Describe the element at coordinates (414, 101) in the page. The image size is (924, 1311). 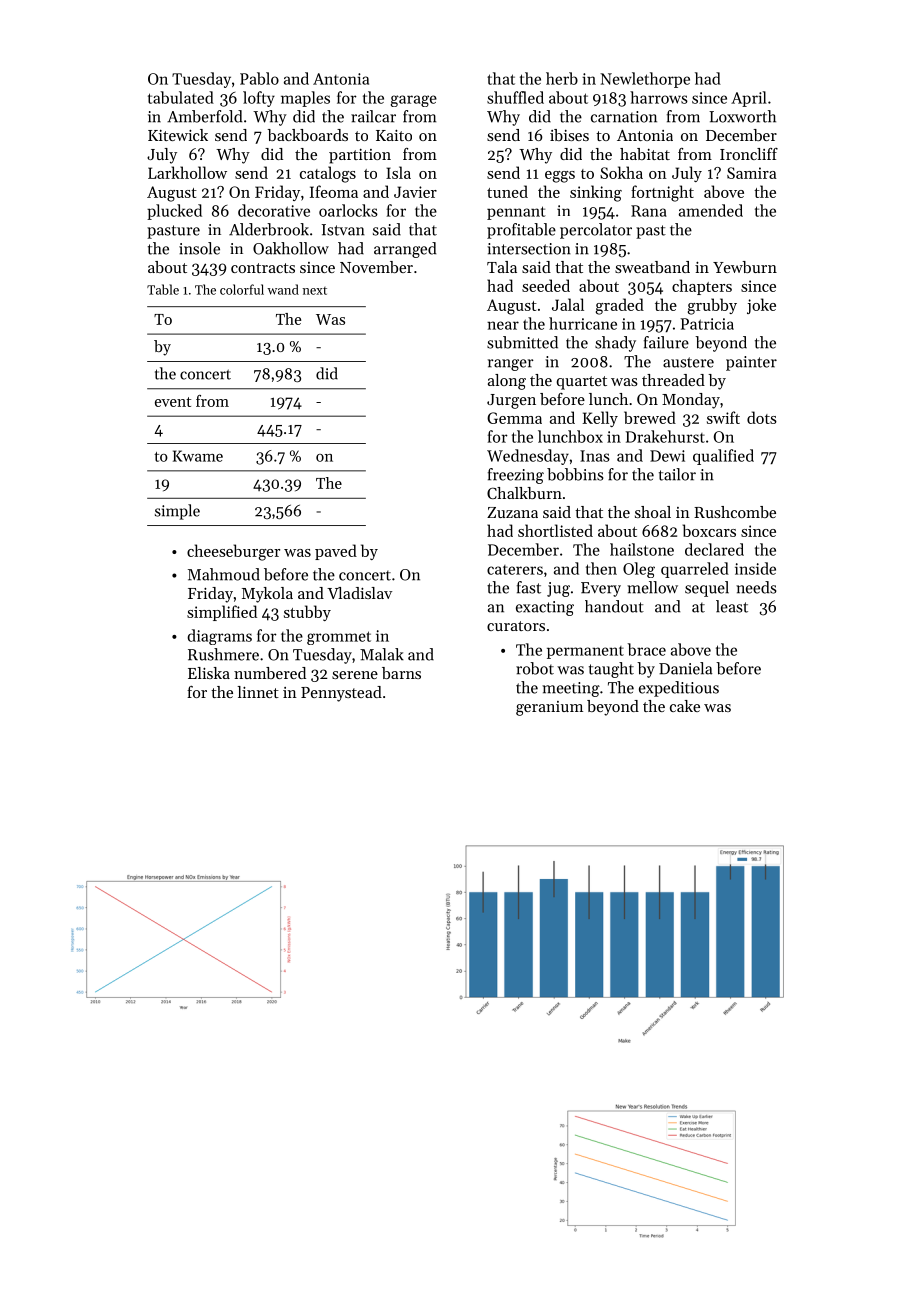
I see `garage` at that location.
